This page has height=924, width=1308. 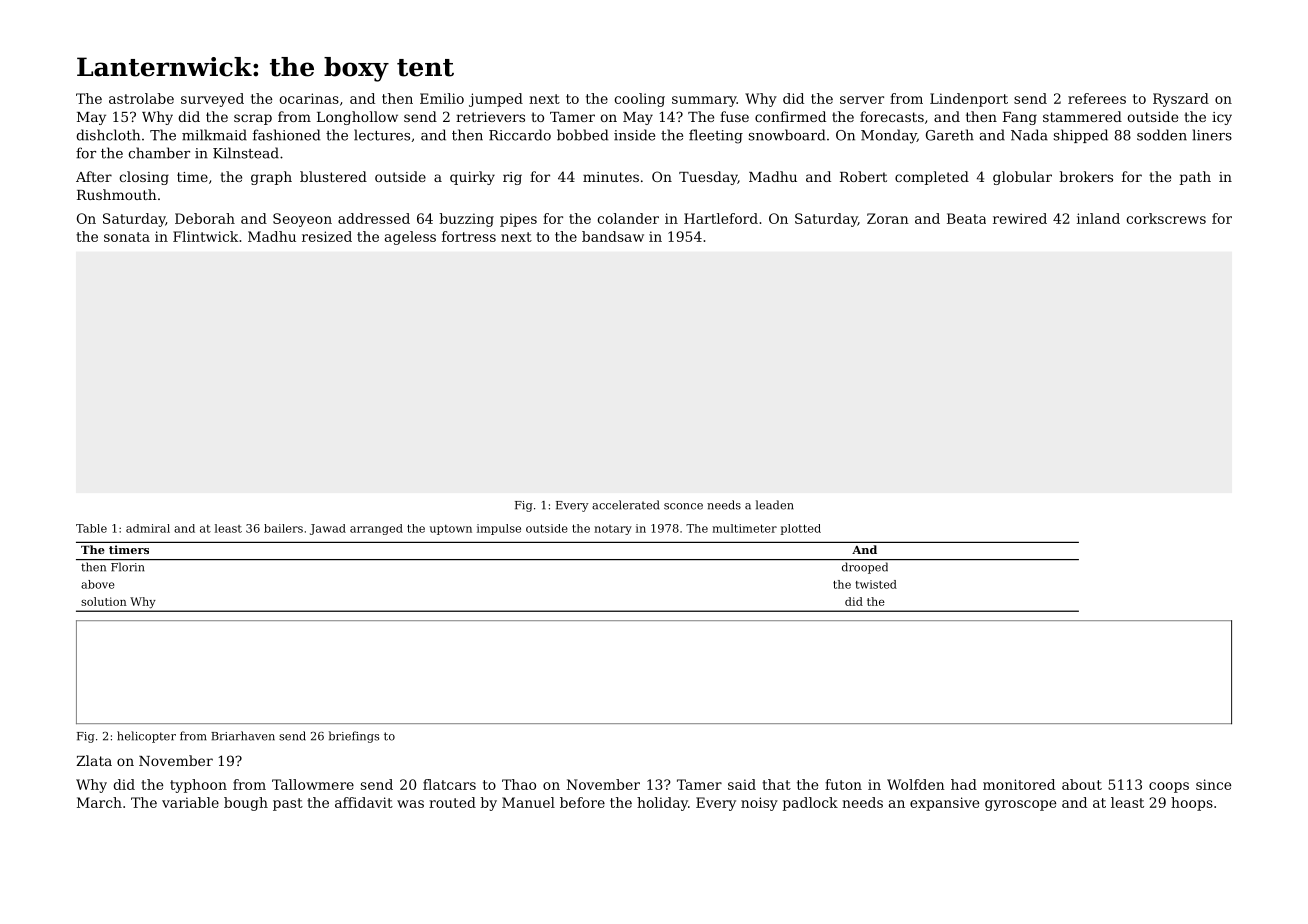 What do you see at coordinates (357, 118) in the page?
I see `Longhollow` at bounding box center [357, 118].
